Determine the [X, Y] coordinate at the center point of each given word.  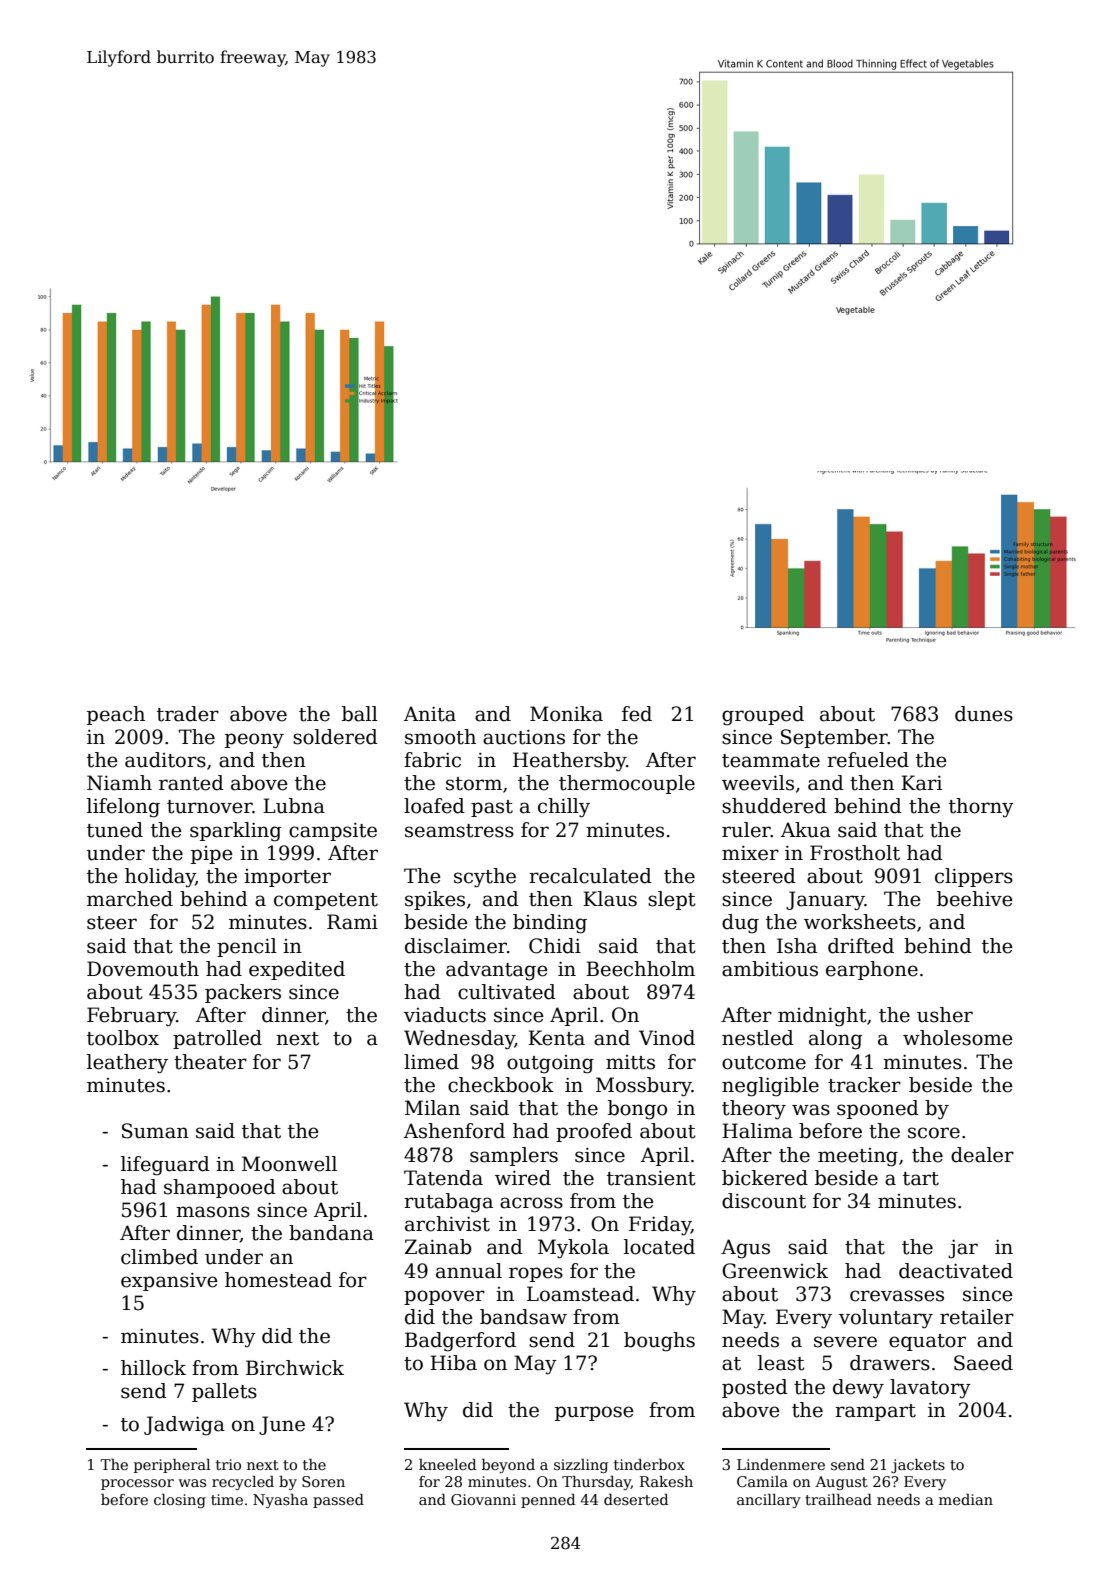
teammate [771, 761]
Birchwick [295, 1368]
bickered [765, 1178]
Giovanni [483, 1499]
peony [254, 741]
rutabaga [448, 1203]
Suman [155, 1131]
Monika [566, 714]
